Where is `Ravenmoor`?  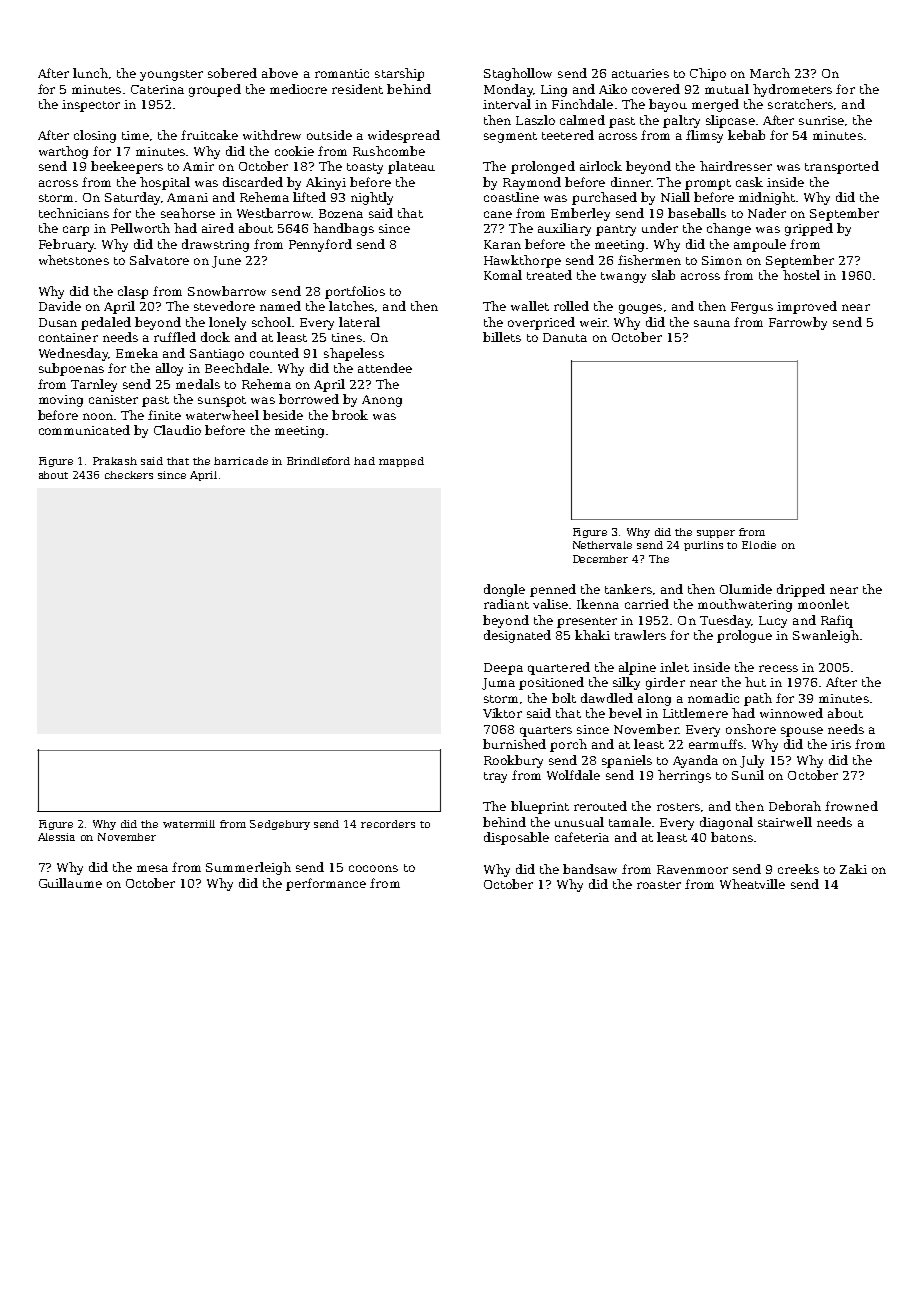 Ravenmoor is located at coordinates (692, 869).
